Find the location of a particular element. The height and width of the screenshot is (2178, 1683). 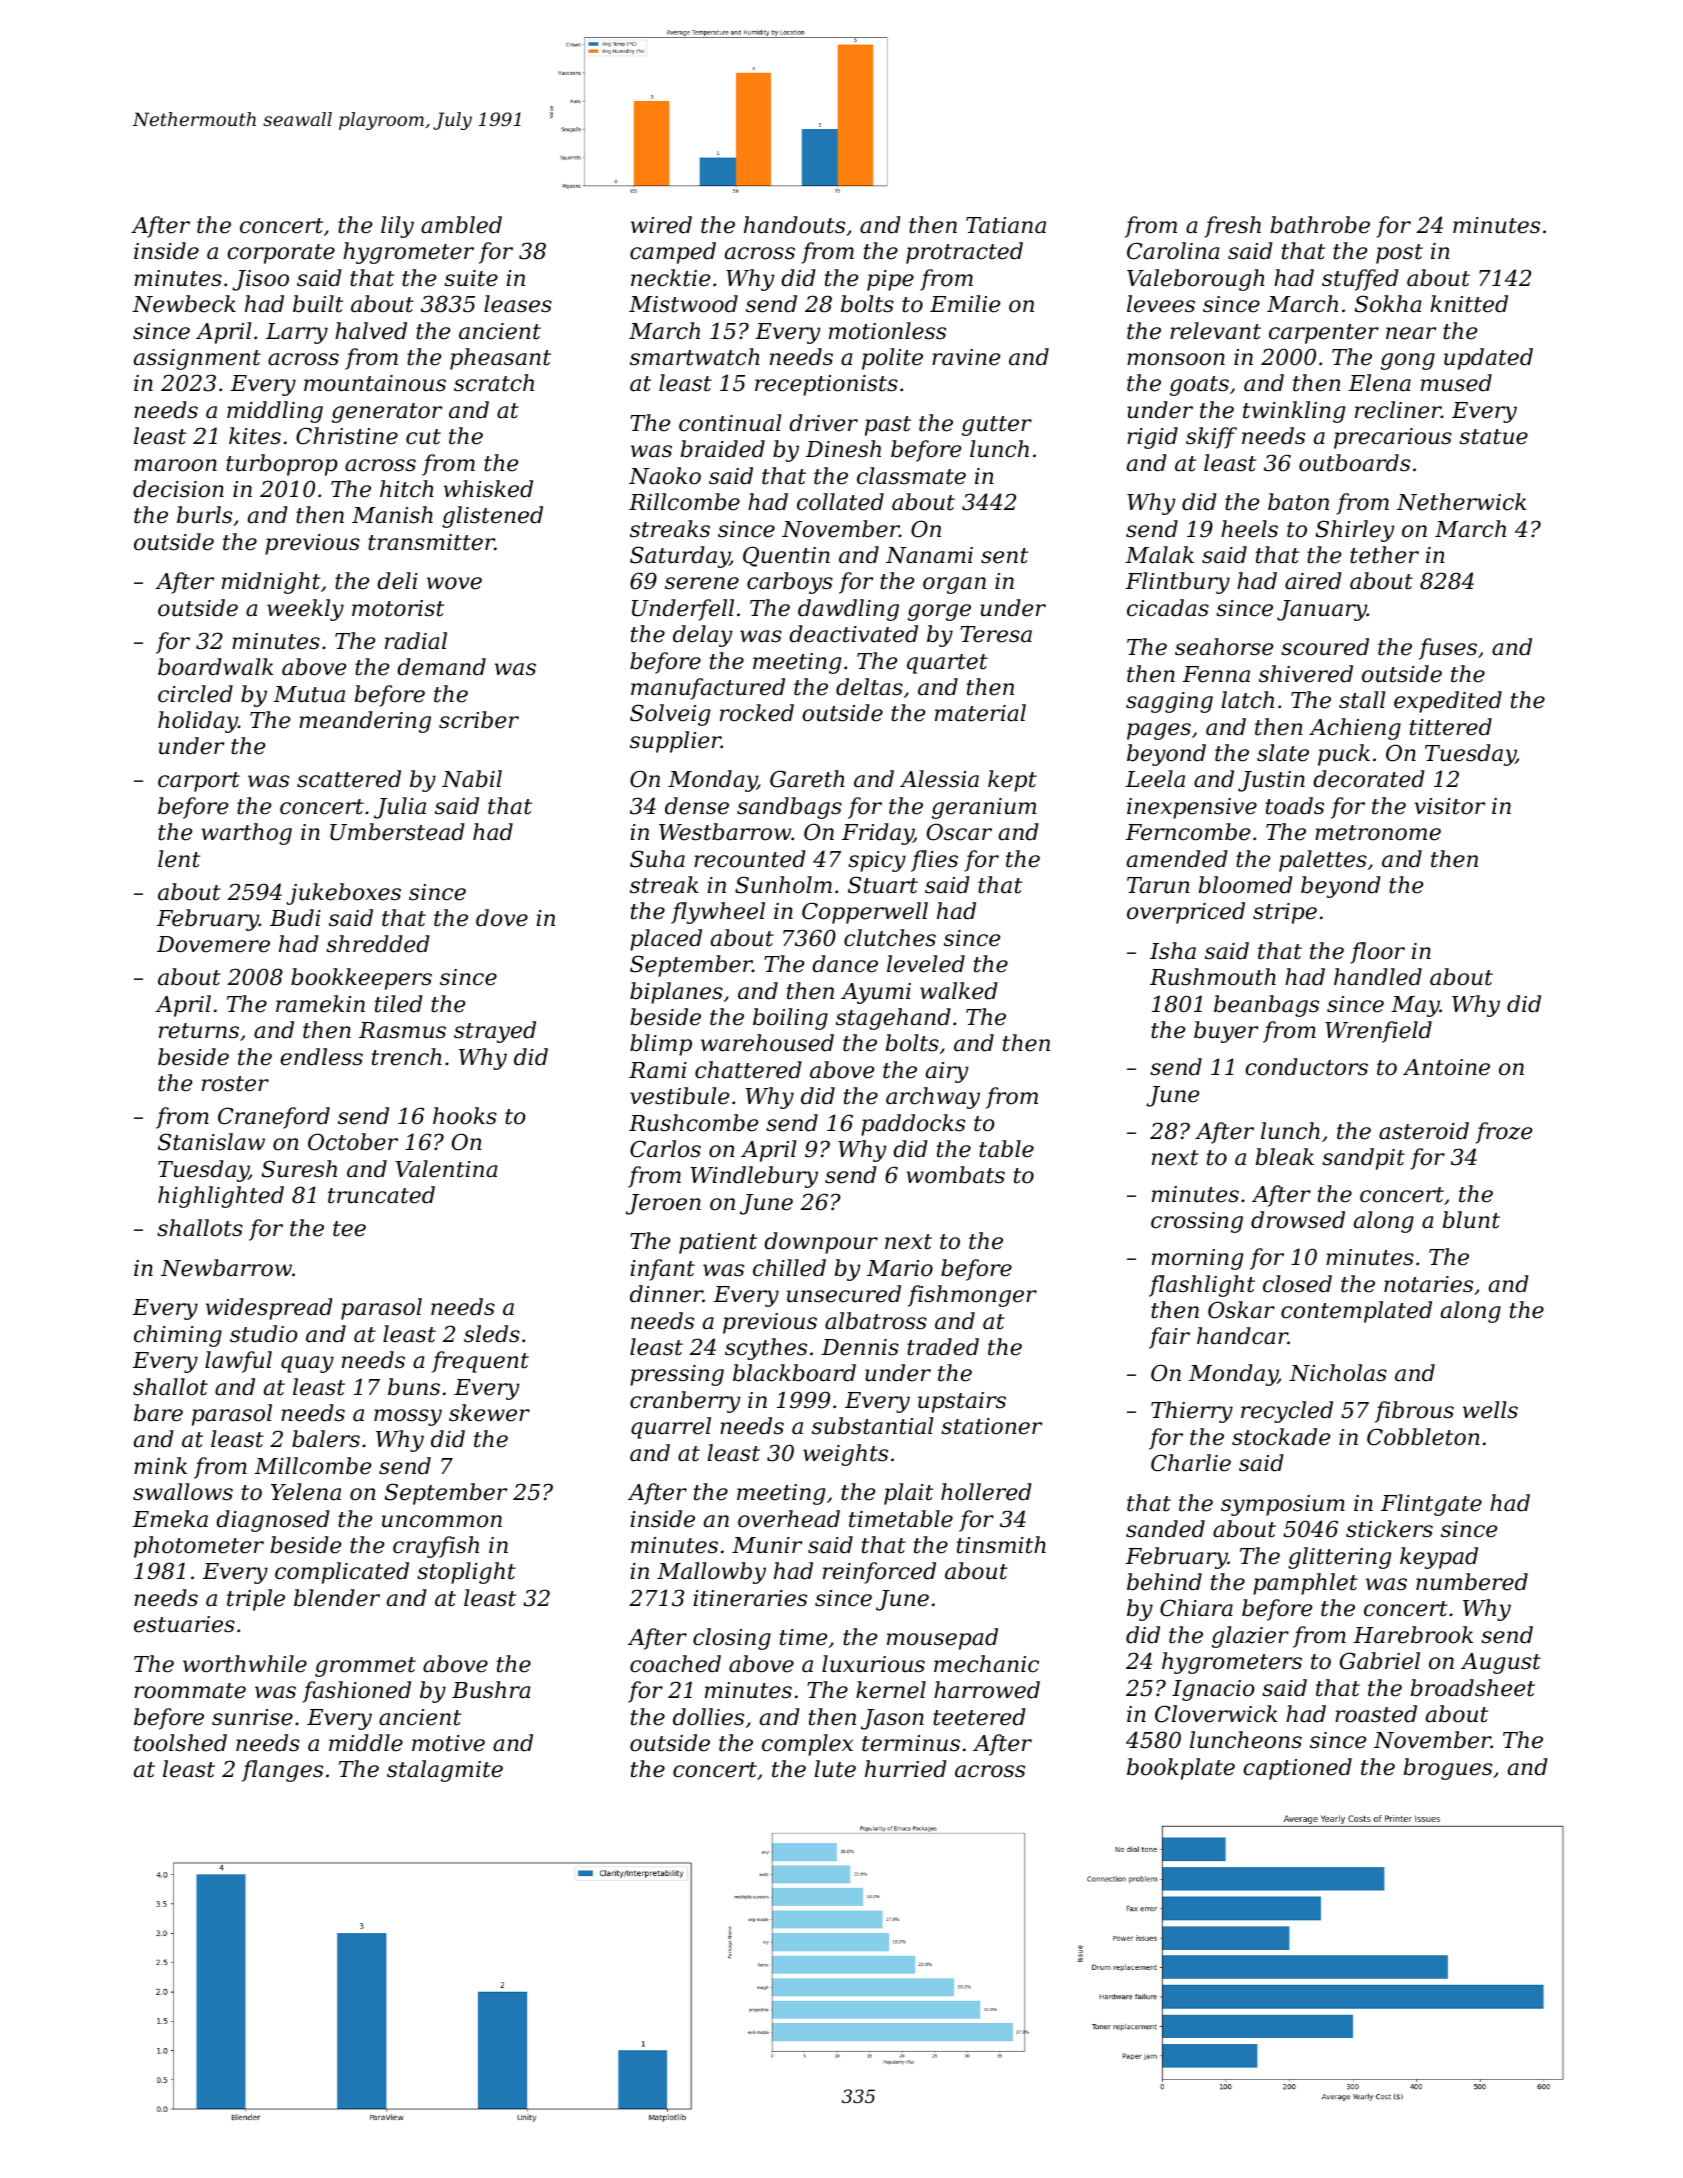

flanges is located at coordinates (282, 1771).
